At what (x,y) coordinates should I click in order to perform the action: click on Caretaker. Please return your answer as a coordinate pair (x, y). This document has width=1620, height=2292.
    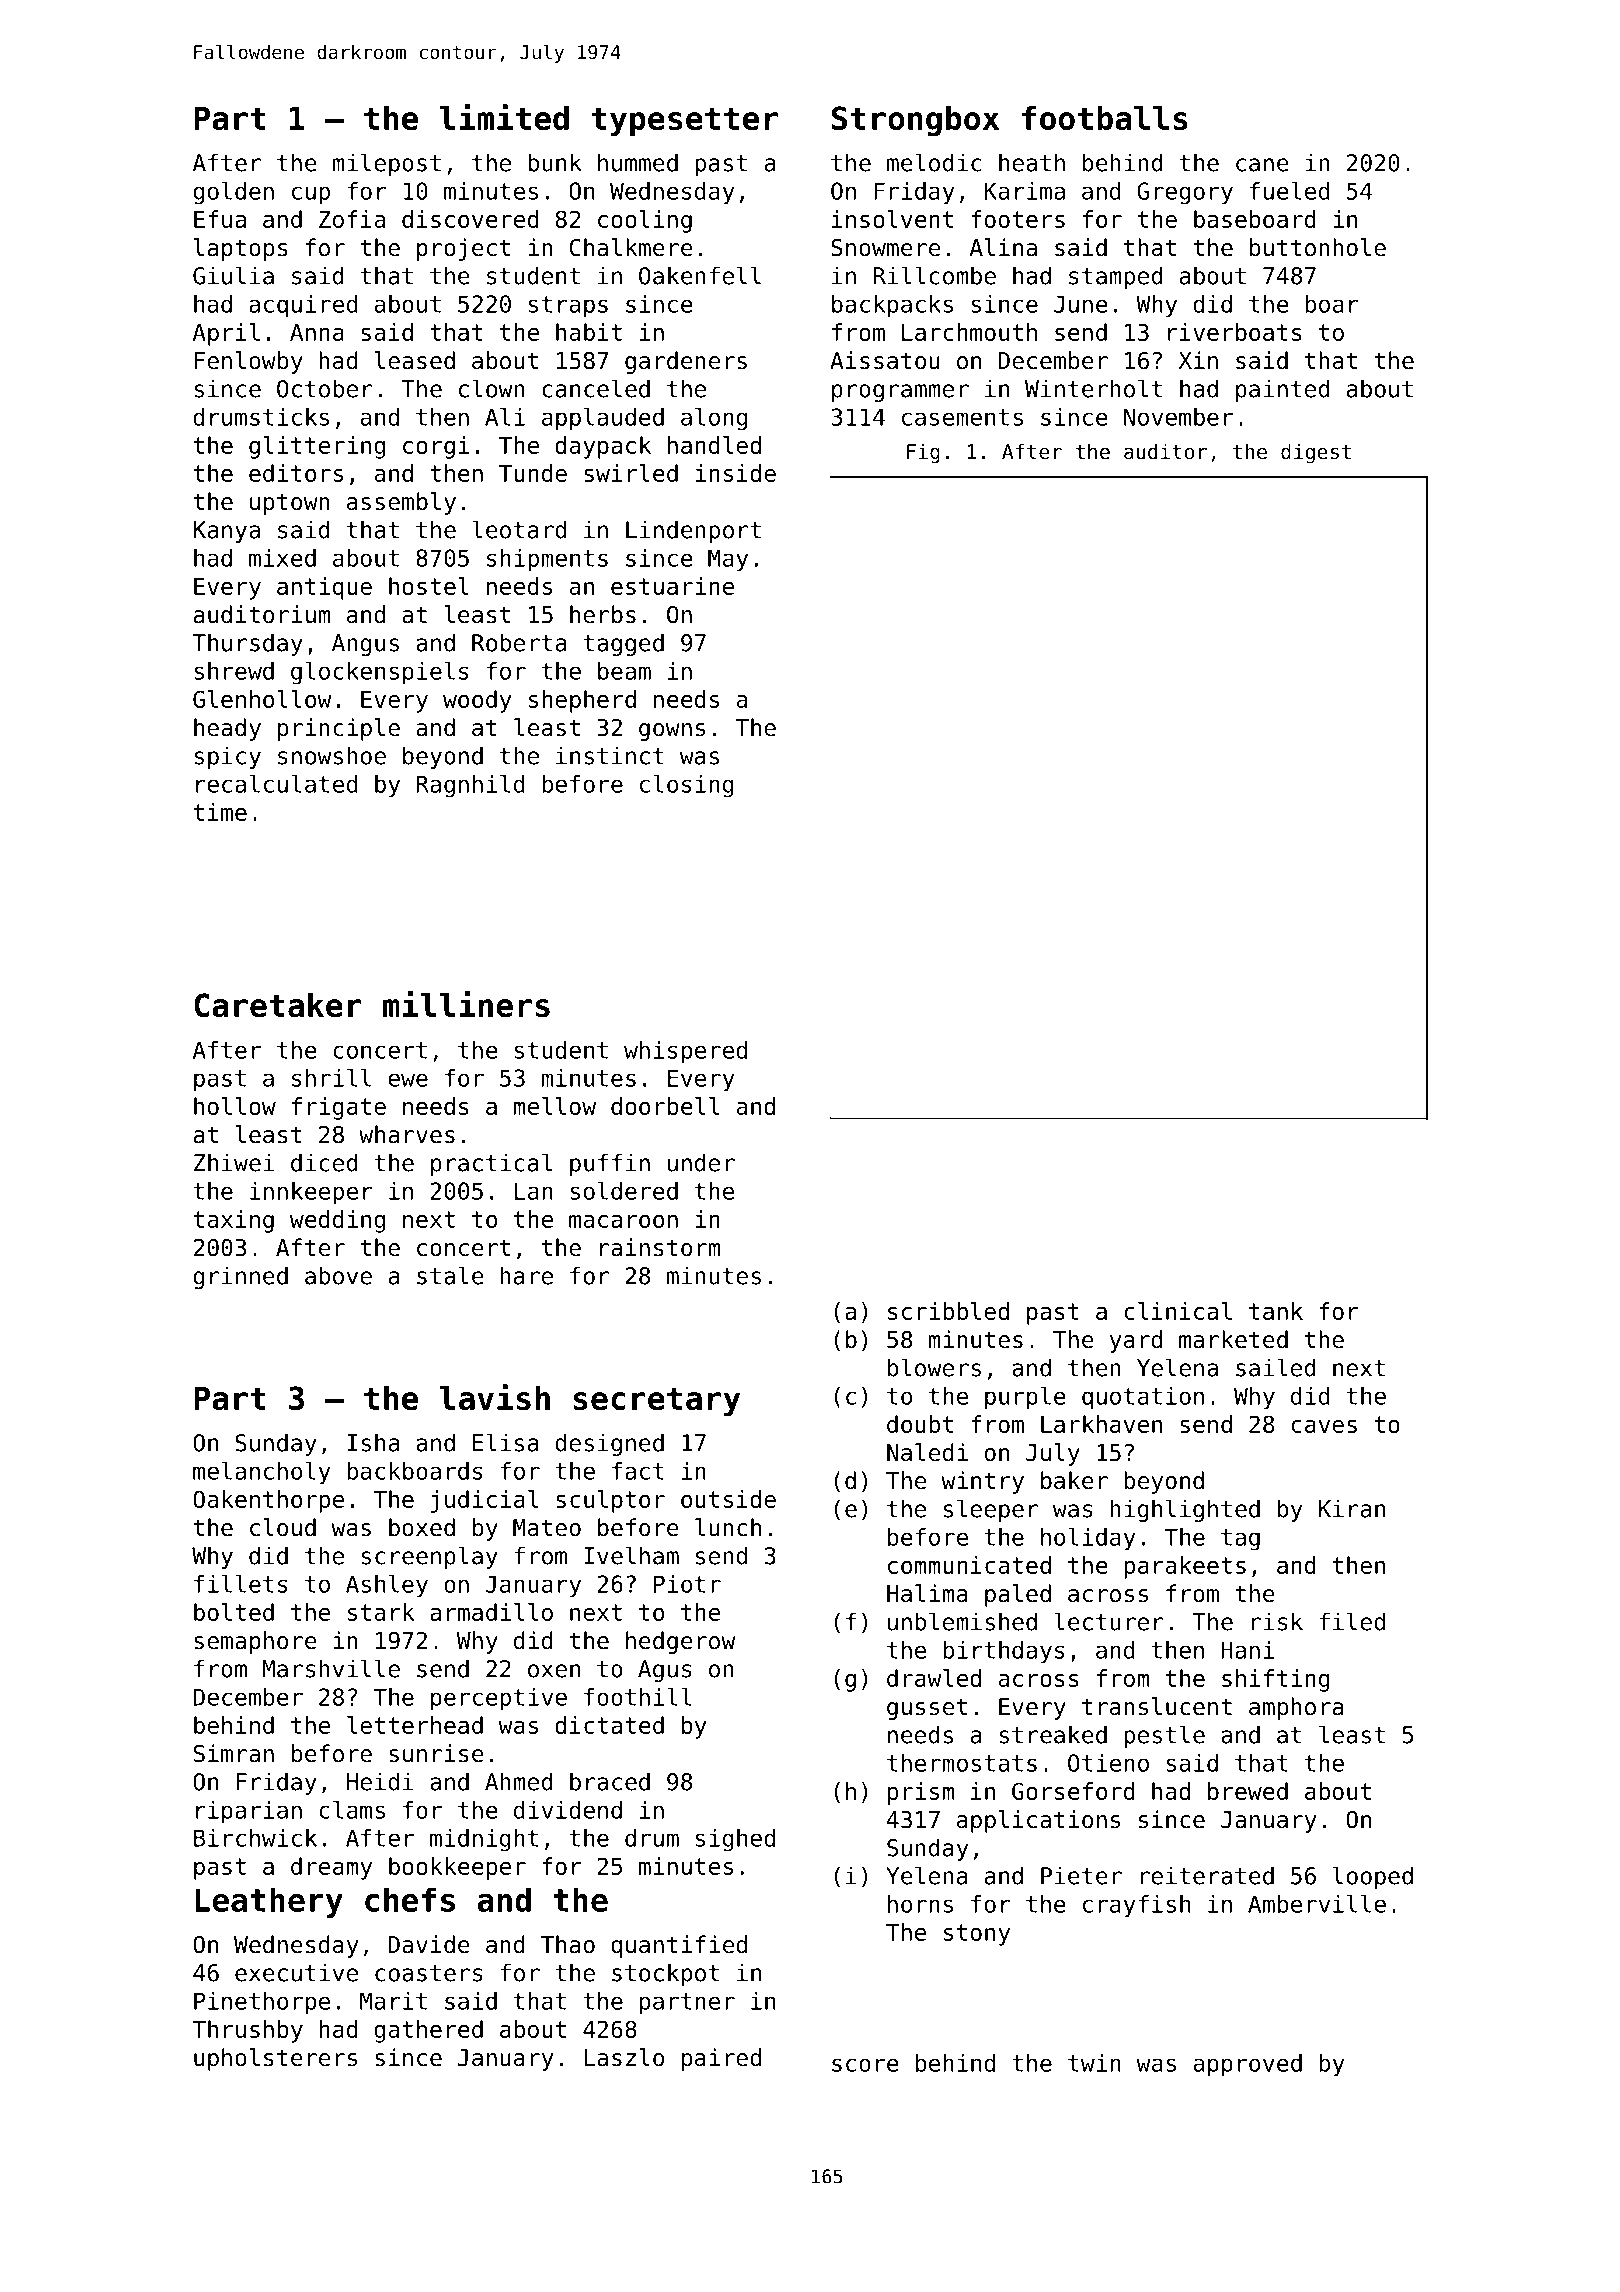
    Looking at the image, I should click on (278, 1005).
